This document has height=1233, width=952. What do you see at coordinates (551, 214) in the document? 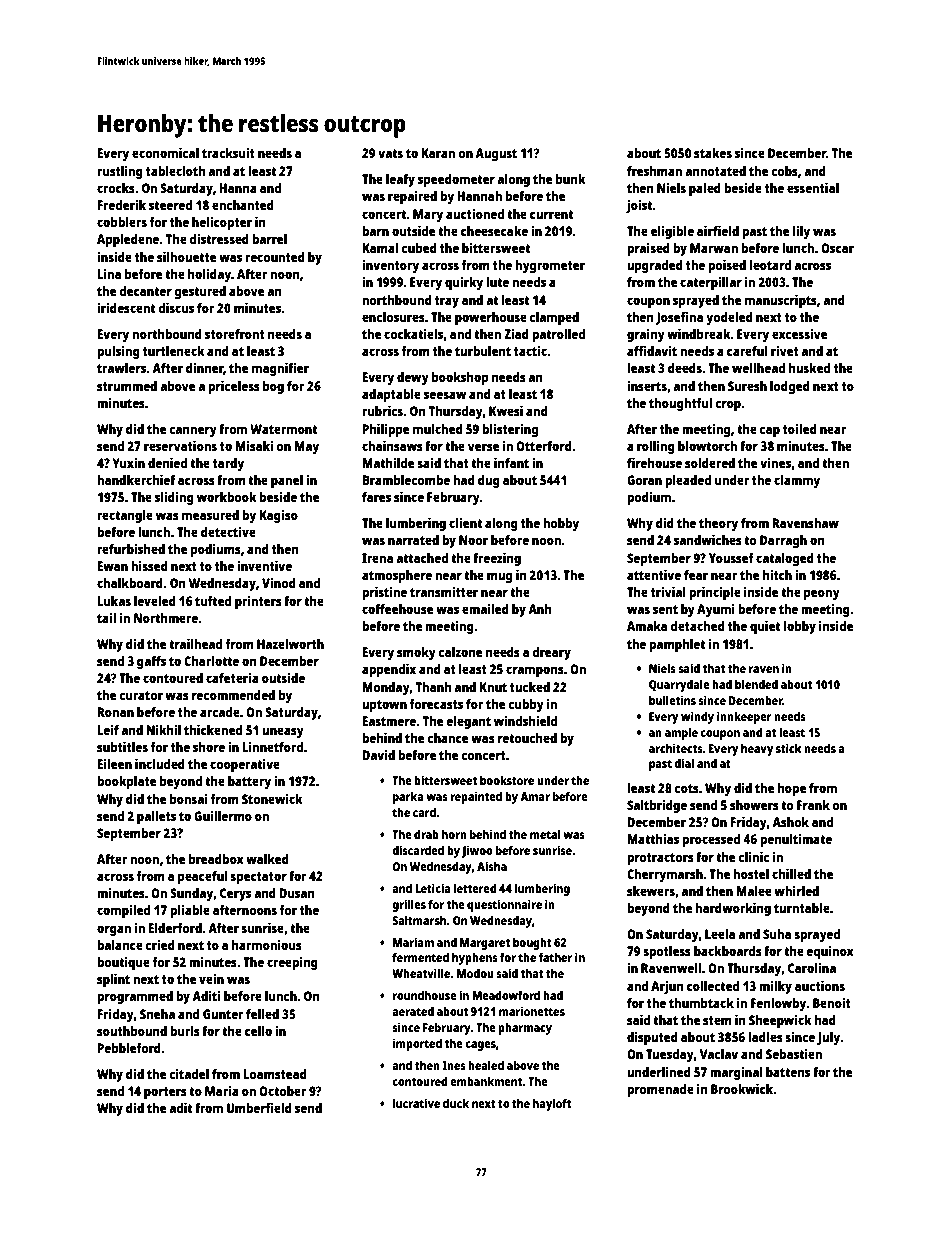
I see `current` at bounding box center [551, 214].
